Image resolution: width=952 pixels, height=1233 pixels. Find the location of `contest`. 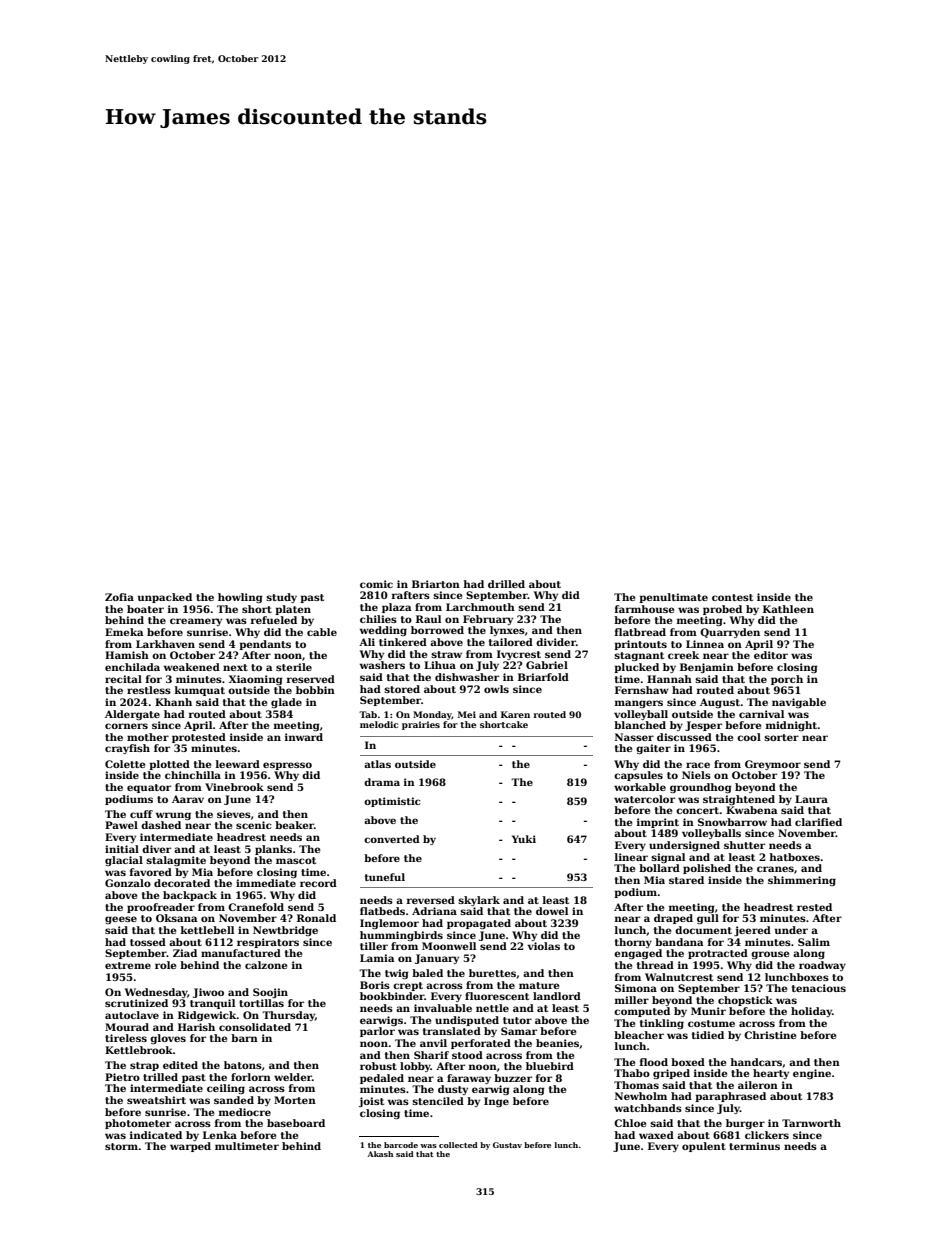

contest is located at coordinates (732, 597).
